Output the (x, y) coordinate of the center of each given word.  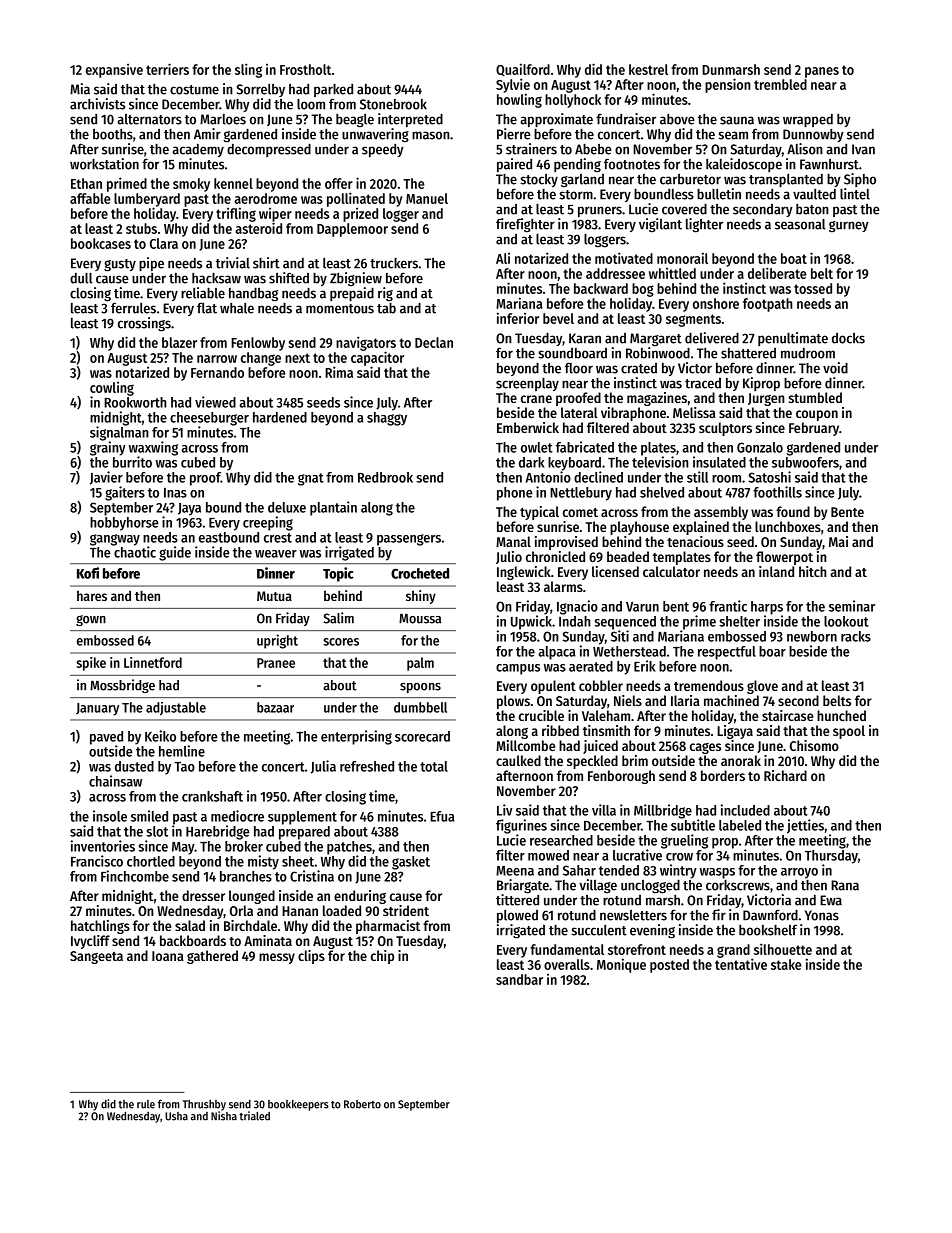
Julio (509, 557)
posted (669, 966)
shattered (748, 353)
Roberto (362, 1104)
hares (92, 595)
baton (812, 209)
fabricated (585, 447)
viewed (215, 402)
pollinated (356, 199)
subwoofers (805, 462)
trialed (254, 1116)
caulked (518, 760)
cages (705, 748)
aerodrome (265, 198)
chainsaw (115, 781)
